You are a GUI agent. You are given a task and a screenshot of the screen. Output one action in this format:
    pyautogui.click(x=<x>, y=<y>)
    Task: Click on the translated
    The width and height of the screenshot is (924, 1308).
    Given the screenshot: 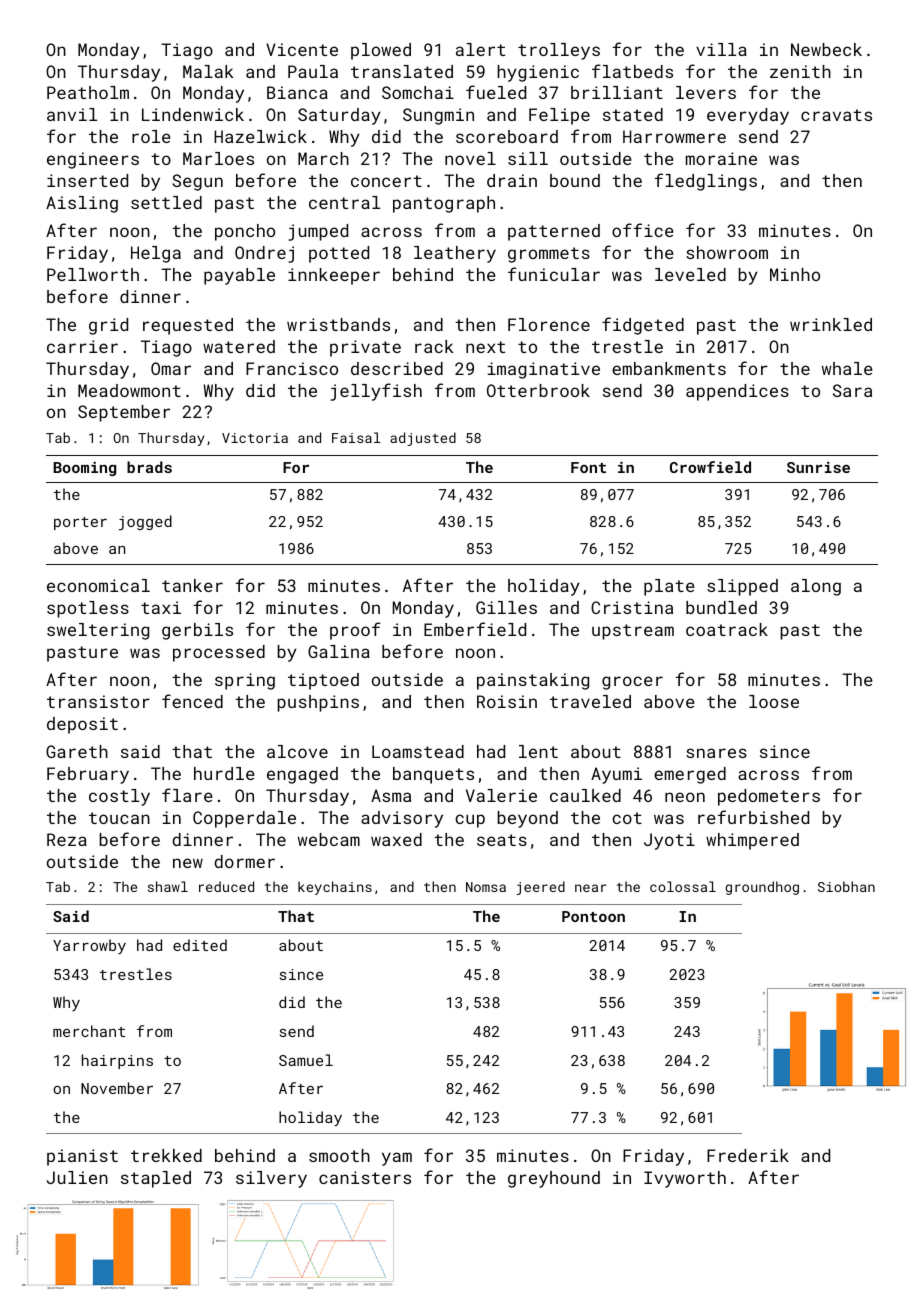 What is the action you would take?
    pyautogui.click(x=402, y=71)
